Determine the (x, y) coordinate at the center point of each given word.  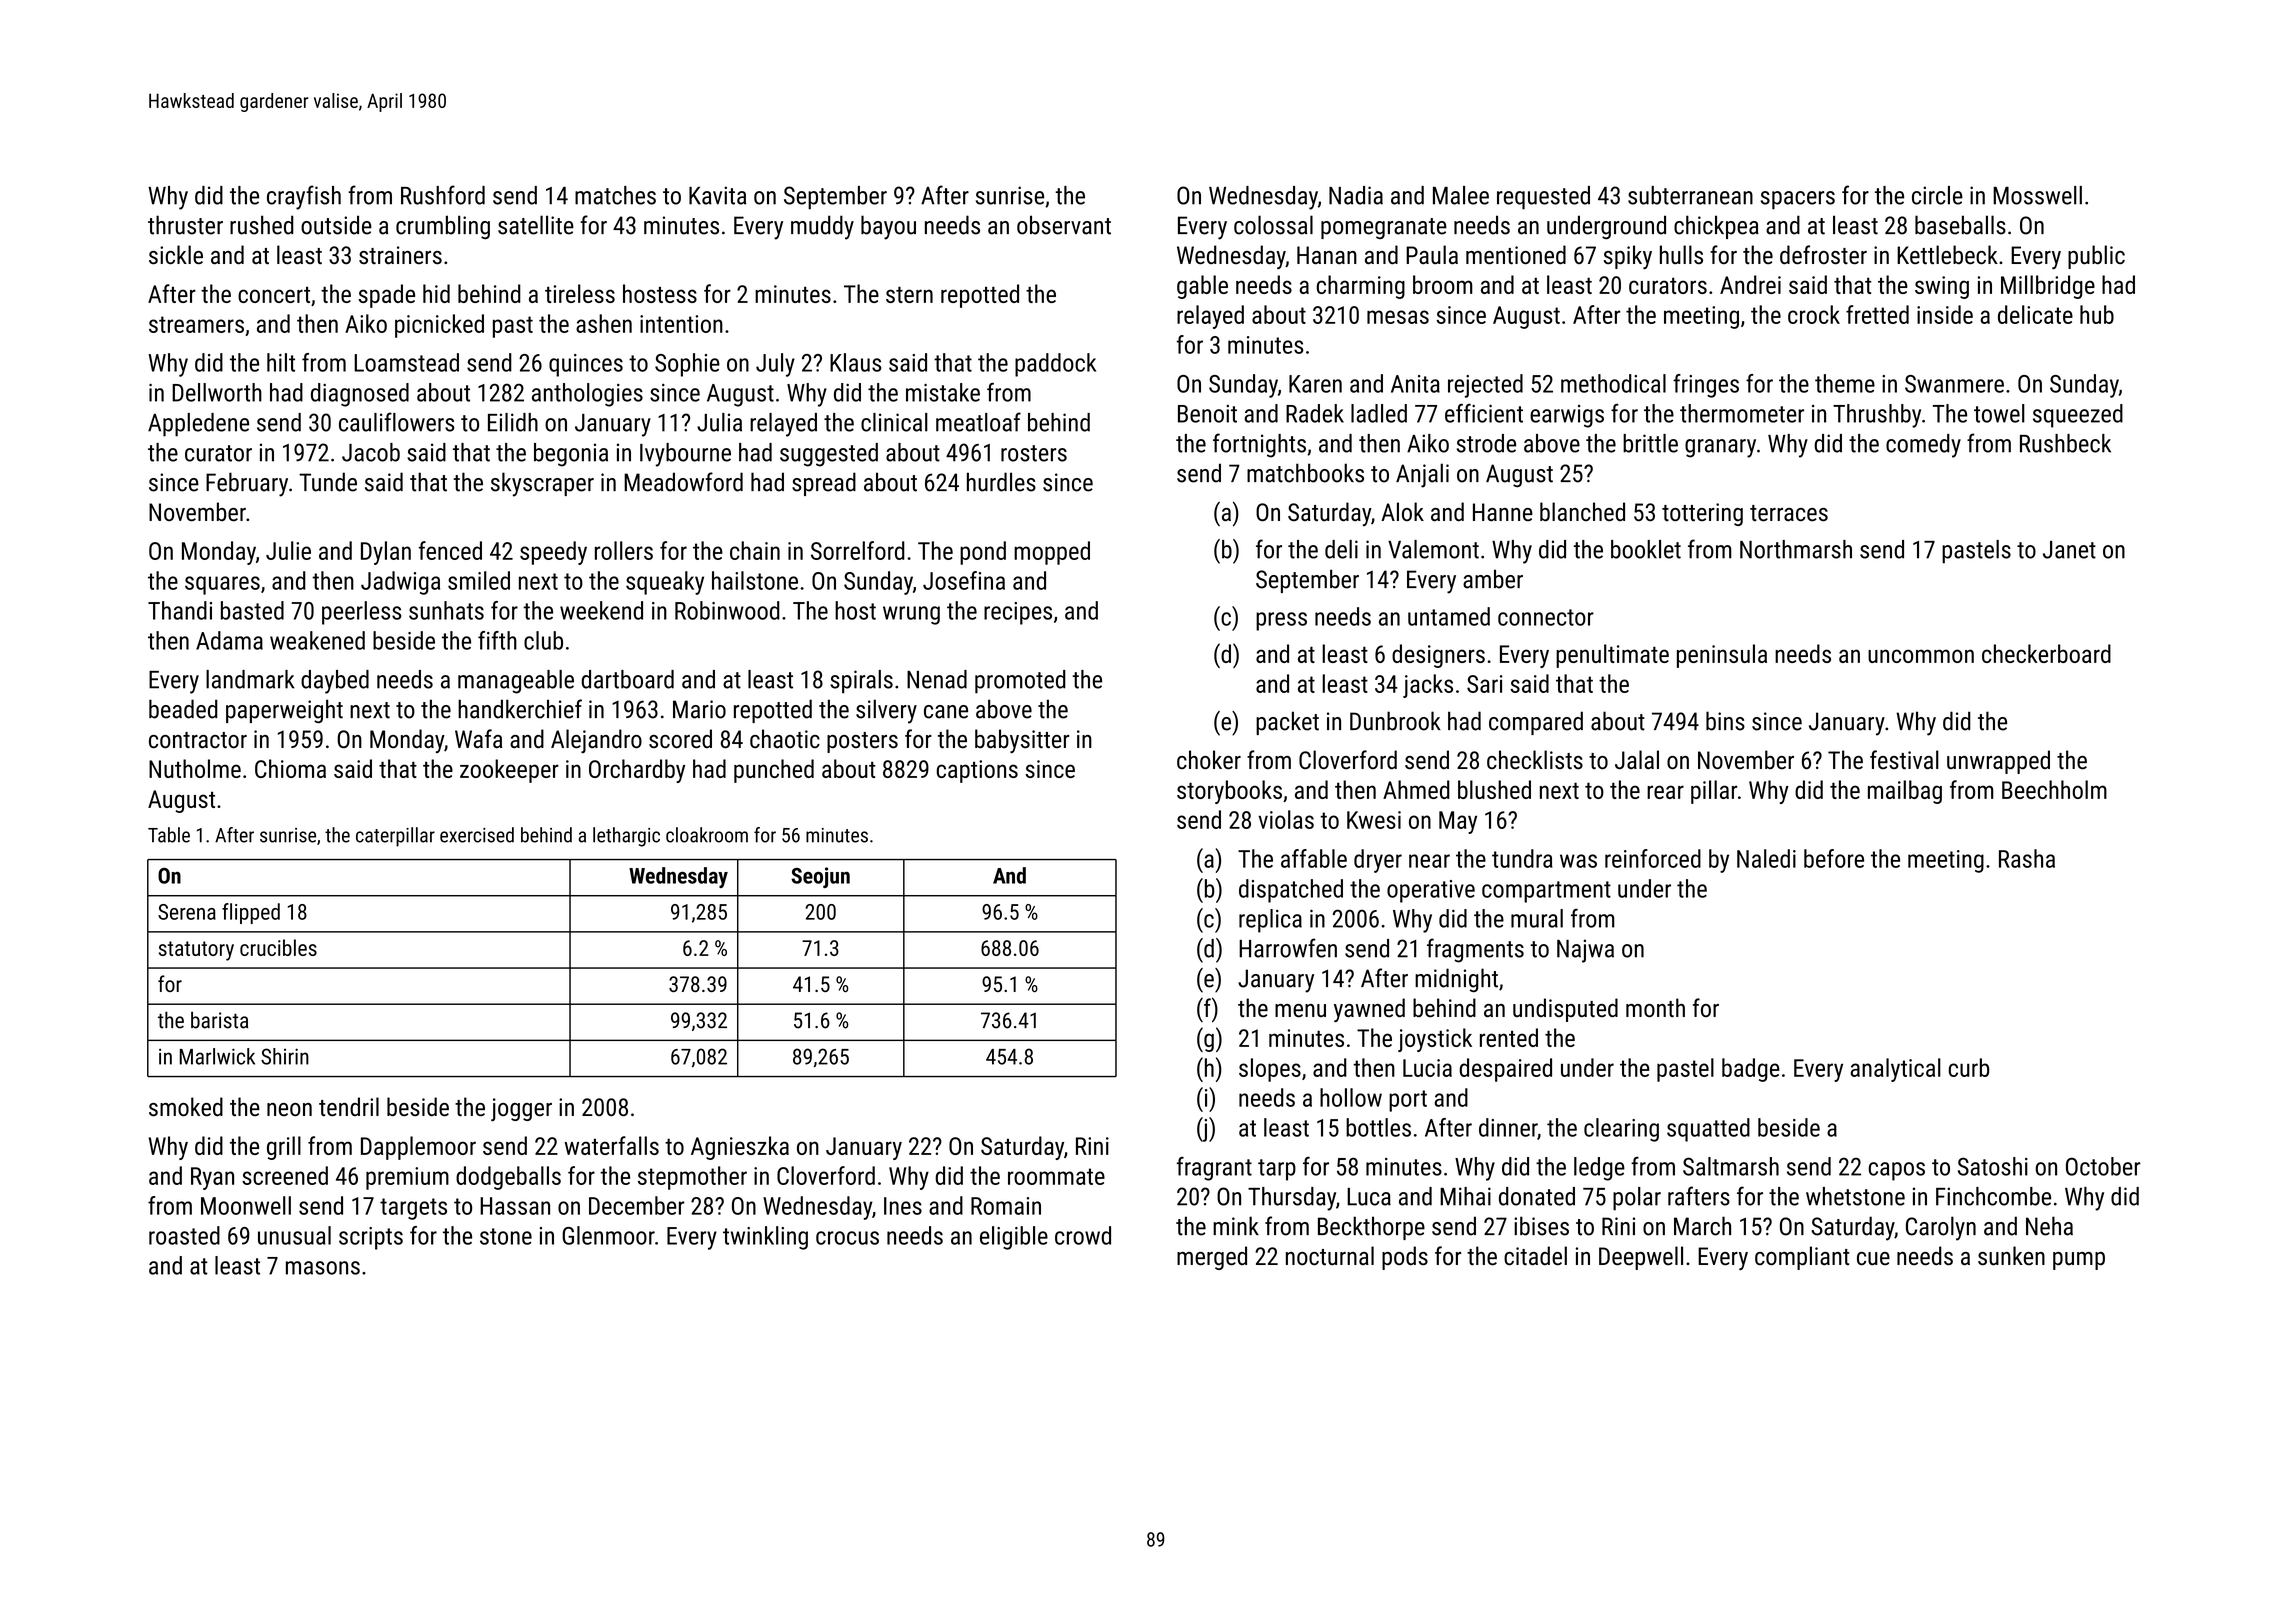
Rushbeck (2065, 443)
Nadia (1356, 195)
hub (2097, 314)
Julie (288, 550)
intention (681, 324)
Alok (1402, 511)
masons (323, 1268)
